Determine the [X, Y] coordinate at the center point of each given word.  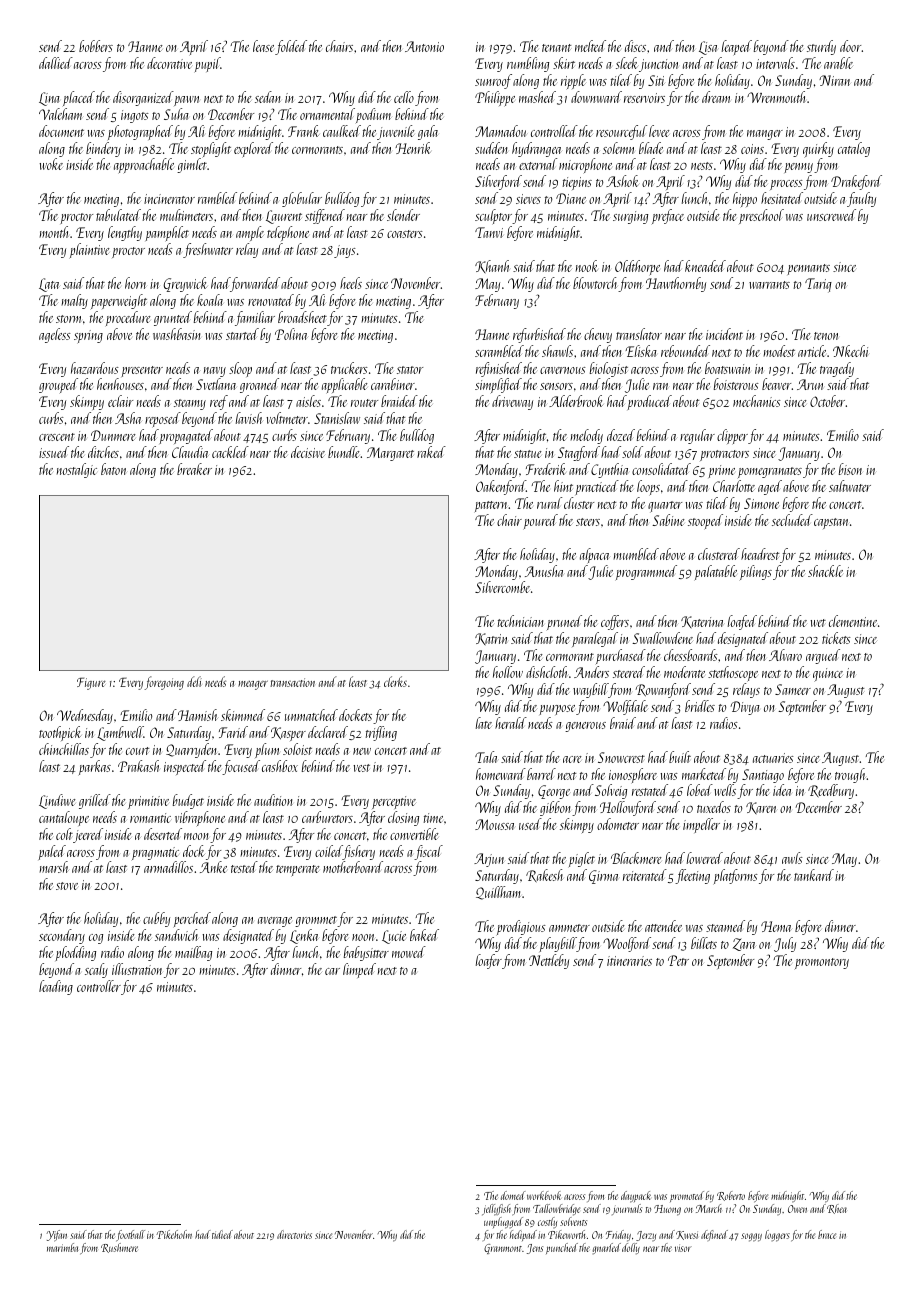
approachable [144, 165]
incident [724, 334]
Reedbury [831, 791]
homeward [501, 774]
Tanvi [489, 232]
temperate [298, 870]
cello [404, 97]
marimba [62, 1247]
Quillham [498, 893]
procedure [128, 318]
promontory [822, 963]
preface [668, 216]
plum [267, 750]
